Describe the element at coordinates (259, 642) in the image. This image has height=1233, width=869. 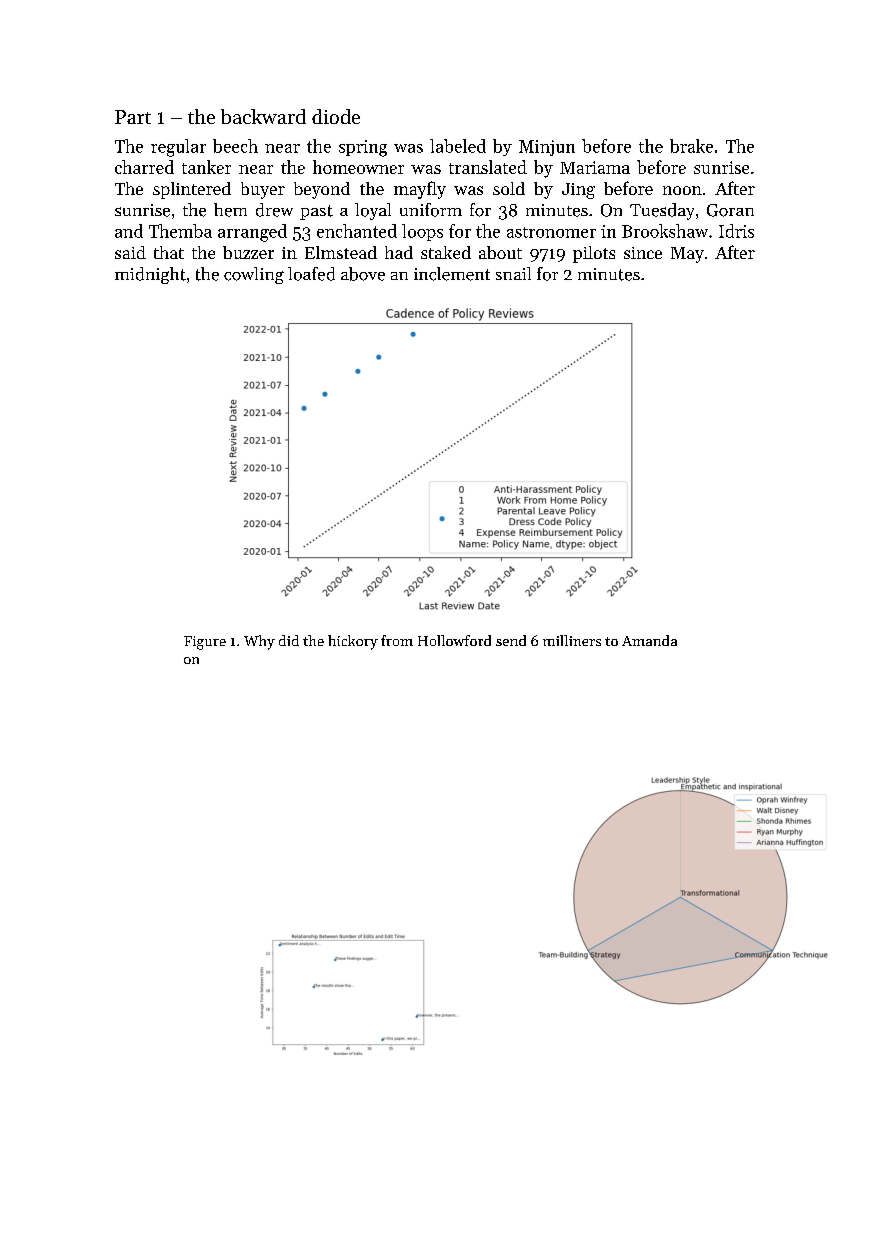
I see `Why` at that location.
